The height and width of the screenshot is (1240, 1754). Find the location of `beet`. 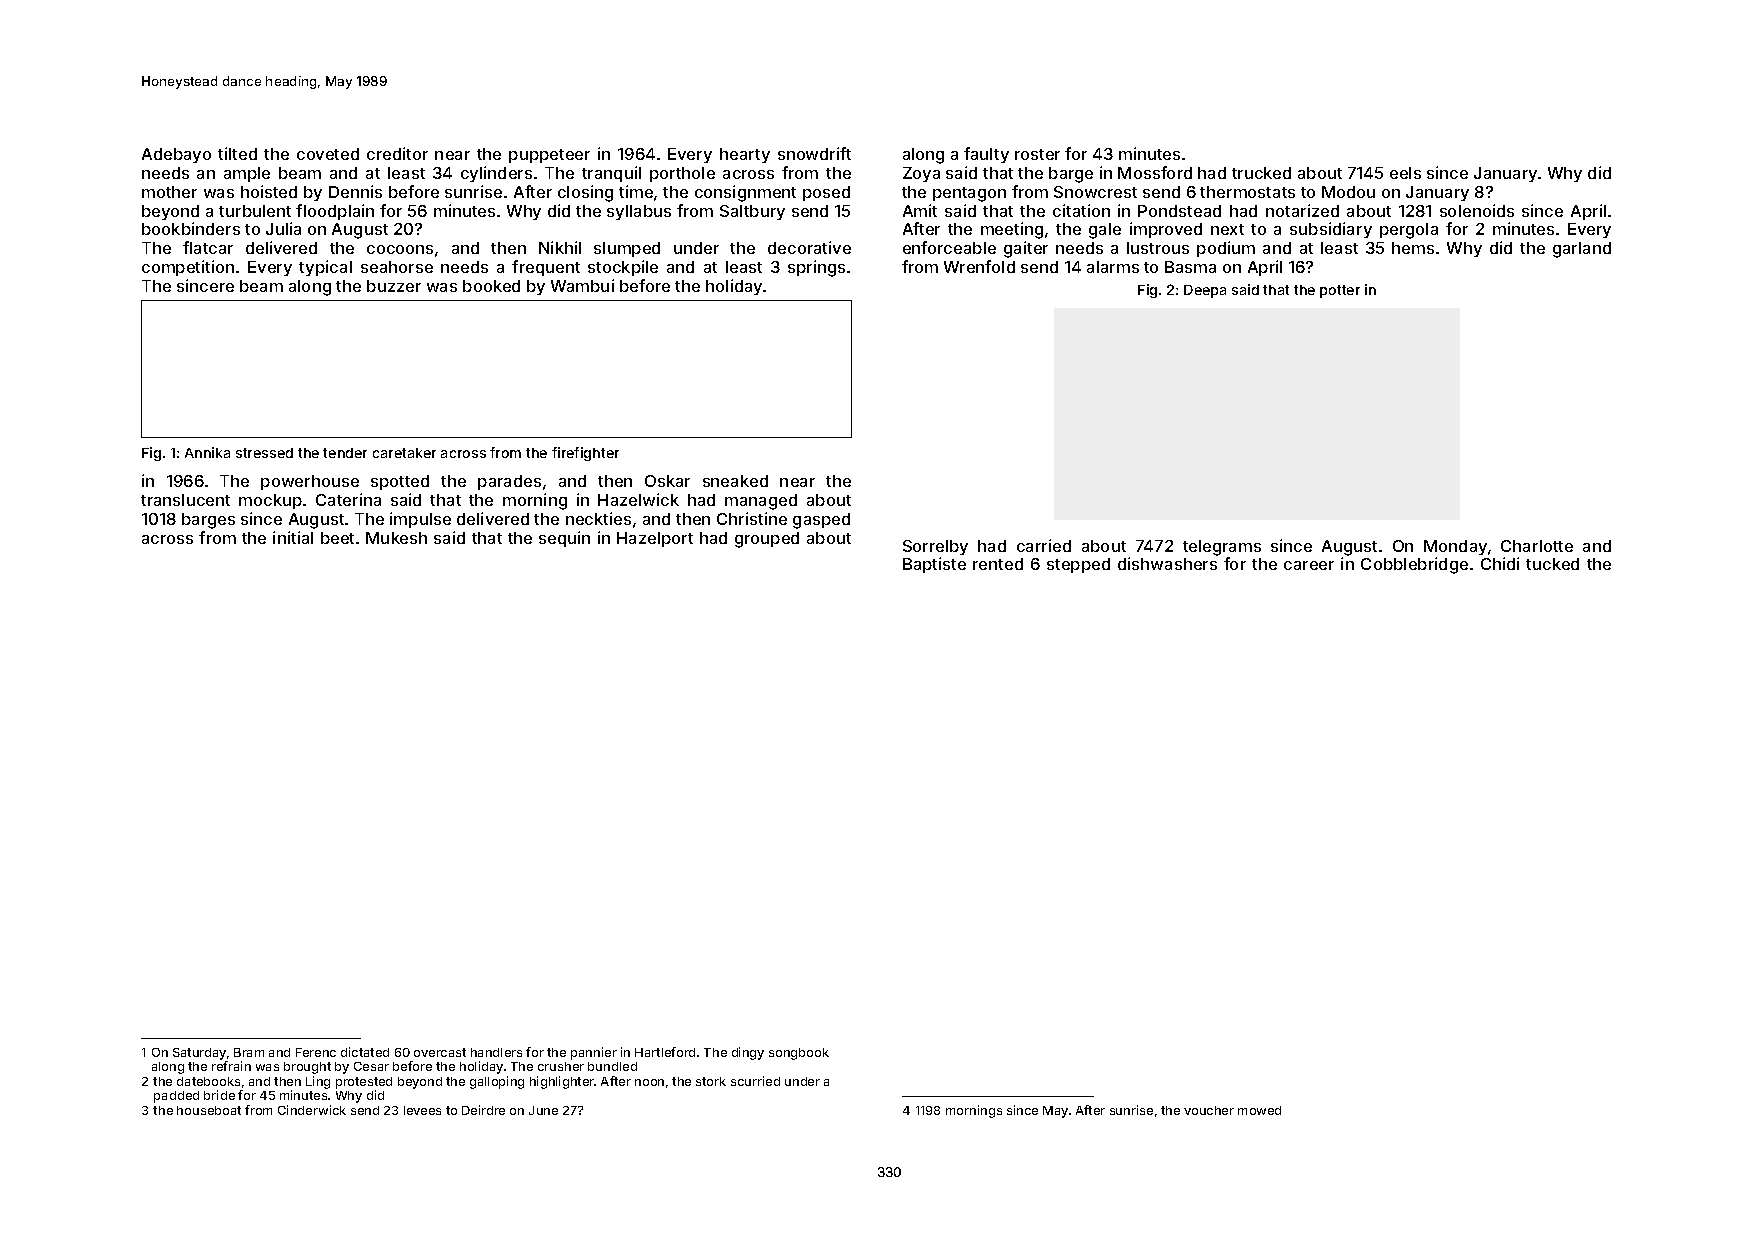

beet is located at coordinates (337, 538).
